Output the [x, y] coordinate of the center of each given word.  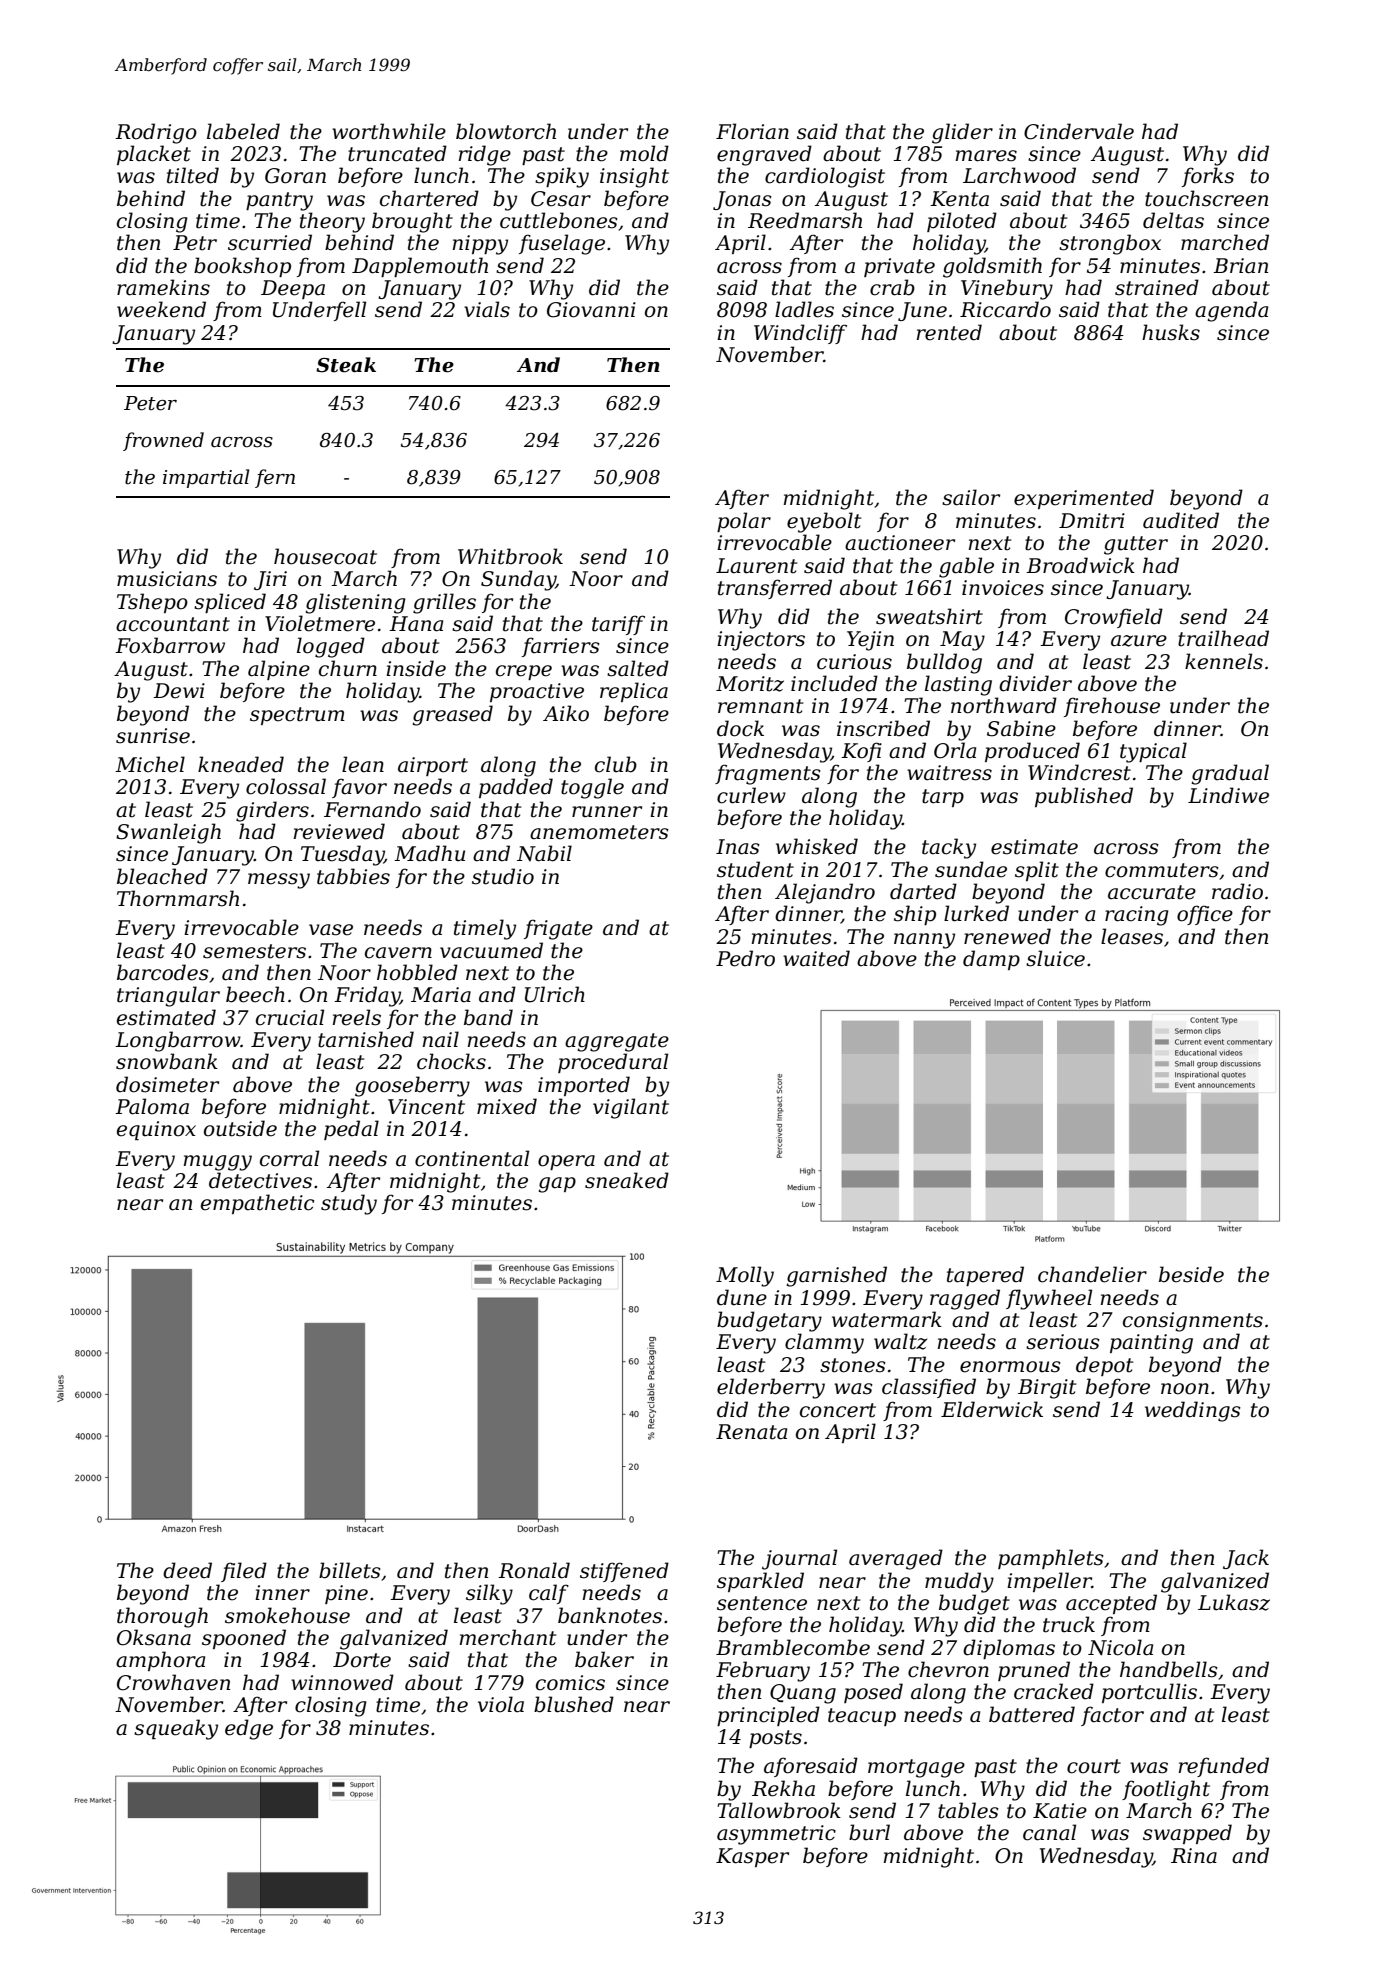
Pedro [745, 958]
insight [634, 177]
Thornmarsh [178, 898]
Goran [295, 176]
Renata [751, 1432]
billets [350, 1570]
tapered [985, 1276]
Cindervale [1079, 131]
